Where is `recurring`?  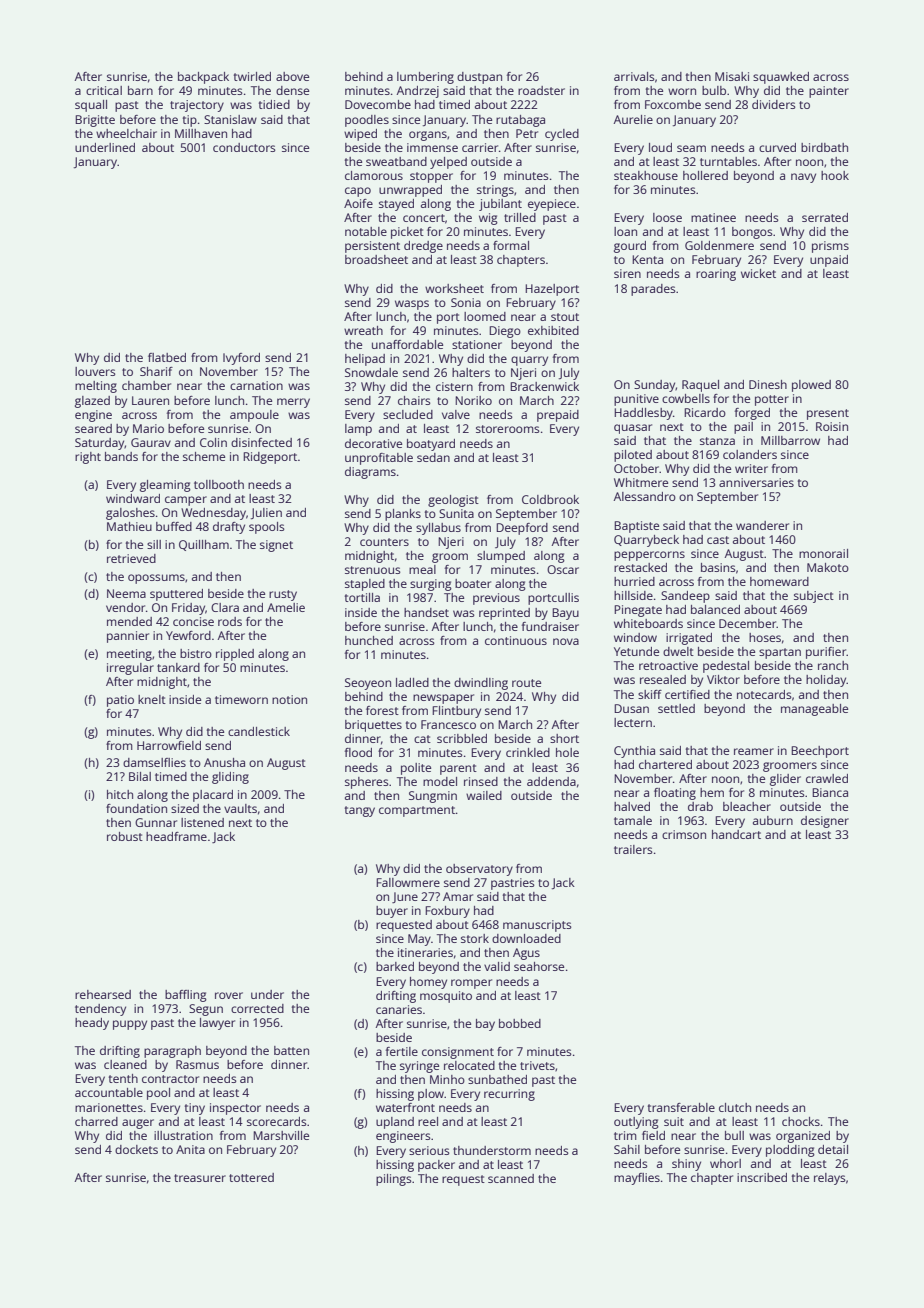 recurring is located at coordinates (509, 1095).
